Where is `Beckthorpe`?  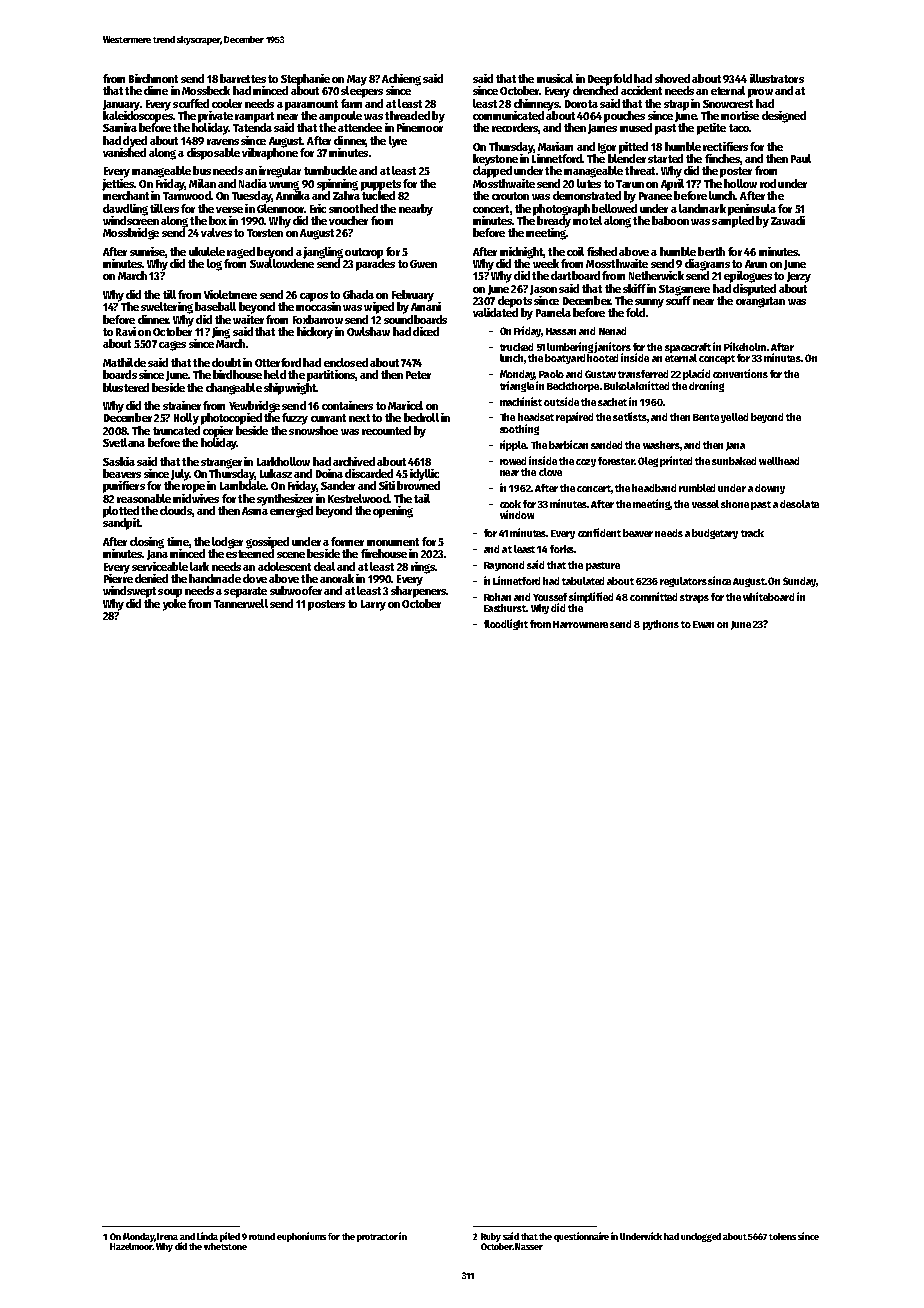
Beckthorpe is located at coordinates (573, 387).
